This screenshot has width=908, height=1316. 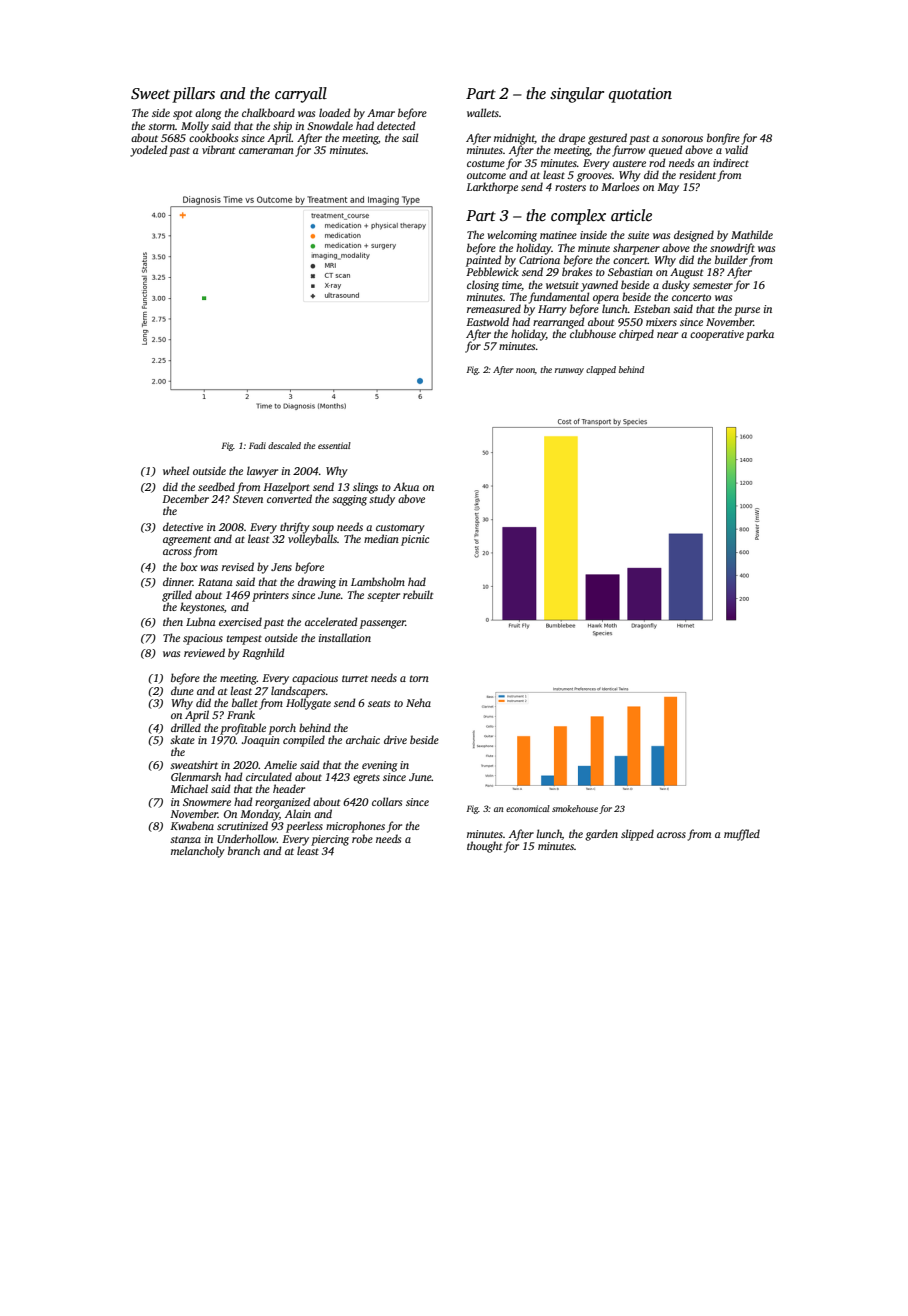 What do you see at coordinates (266, 151) in the screenshot?
I see `cameraman` at bounding box center [266, 151].
